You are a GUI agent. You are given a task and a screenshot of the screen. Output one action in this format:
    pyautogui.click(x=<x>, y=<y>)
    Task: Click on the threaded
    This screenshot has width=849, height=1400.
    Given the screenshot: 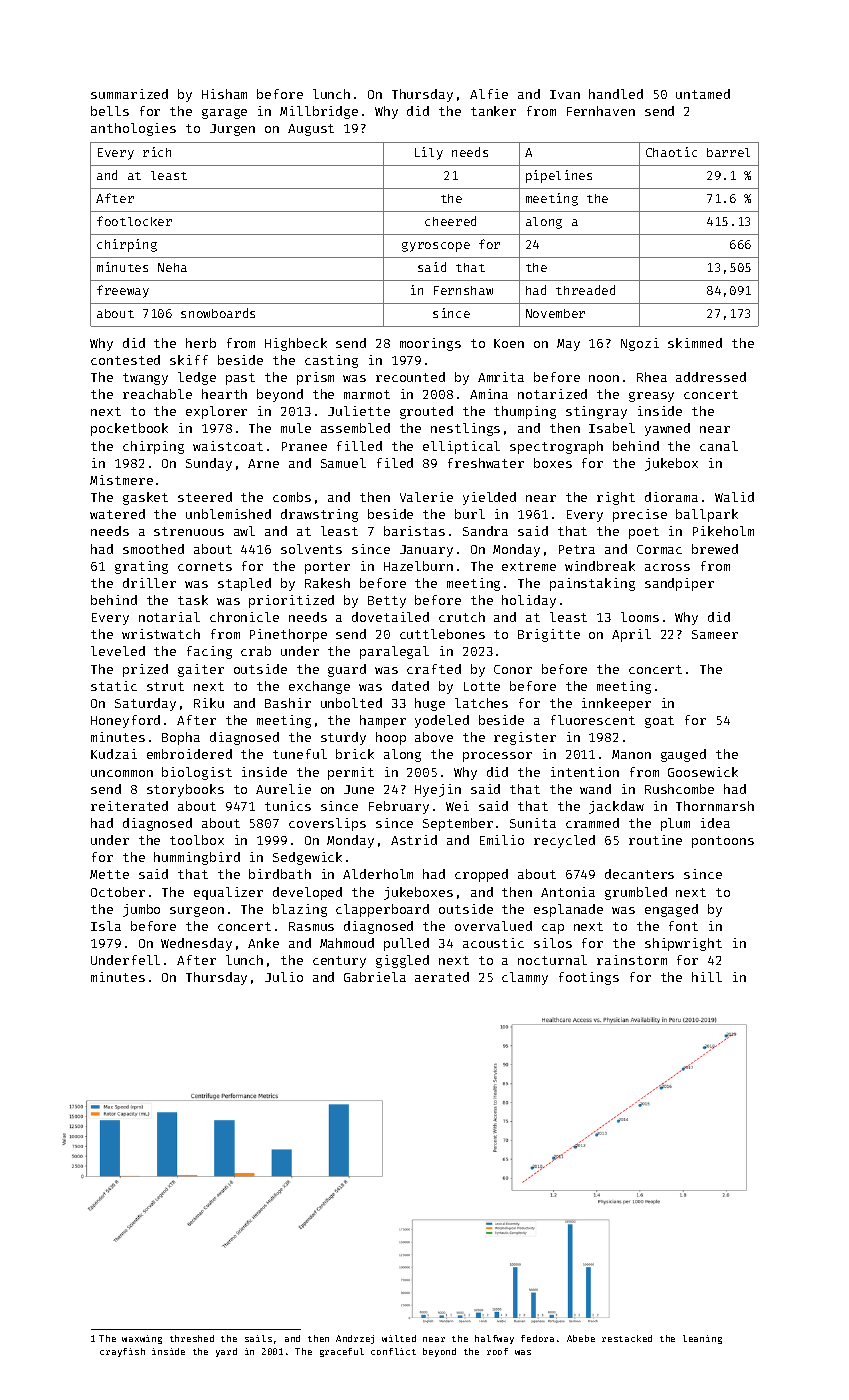 What is the action you would take?
    pyautogui.click(x=585, y=290)
